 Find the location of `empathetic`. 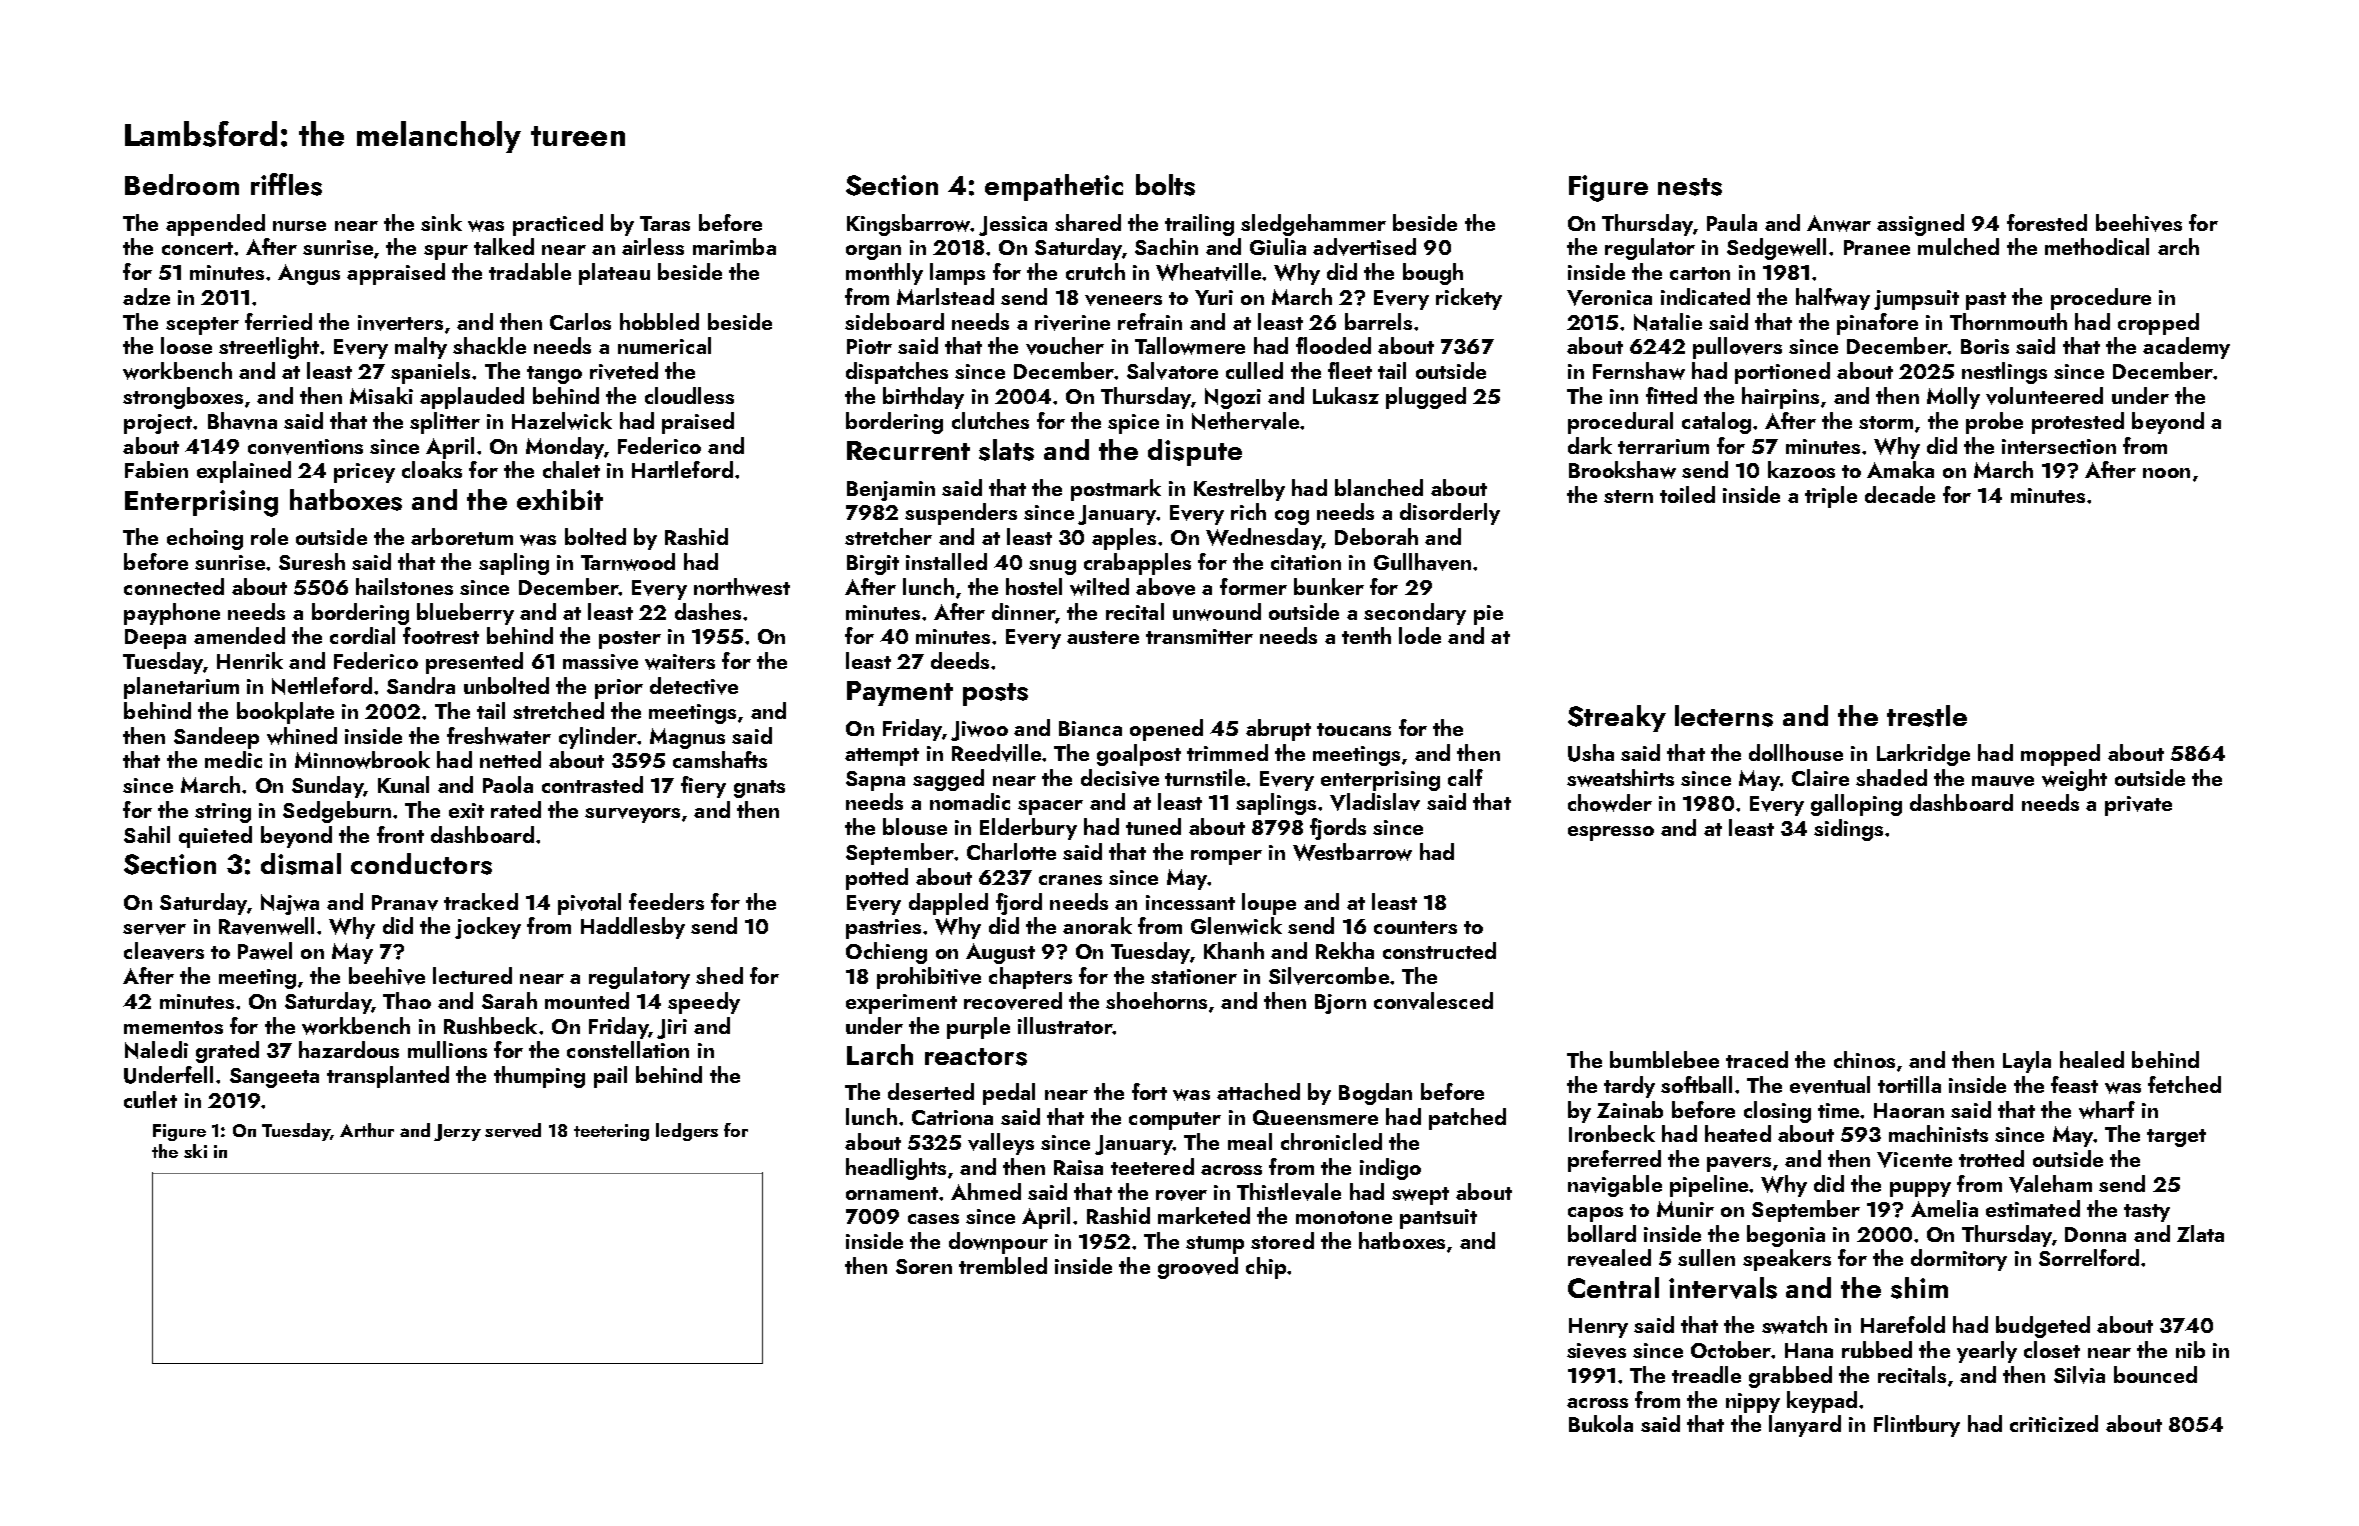

empathetic is located at coordinates (1054, 187).
